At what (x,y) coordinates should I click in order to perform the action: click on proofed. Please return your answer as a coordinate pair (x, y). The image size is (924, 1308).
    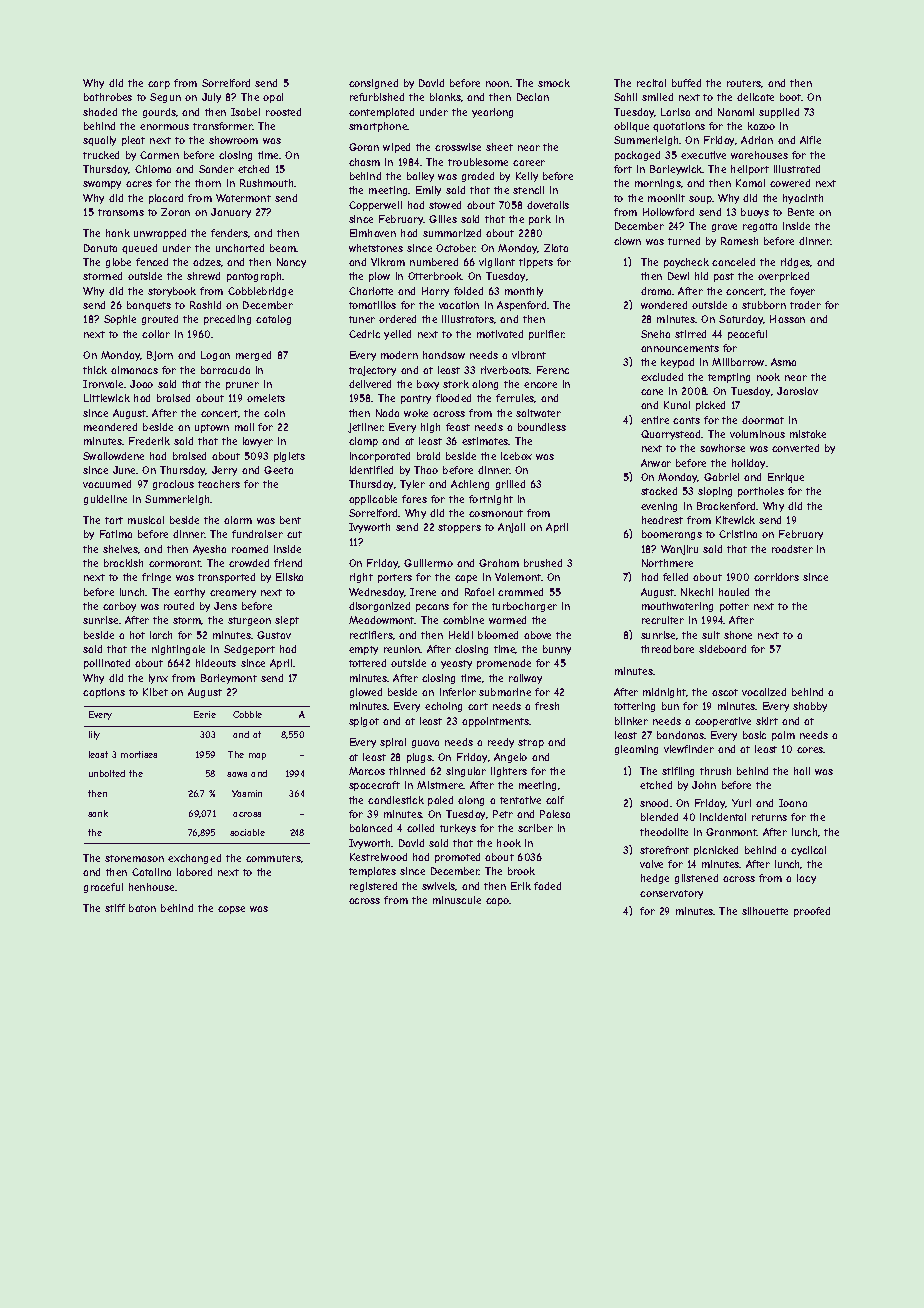
    Looking at the image, I should click on (812, 912).
